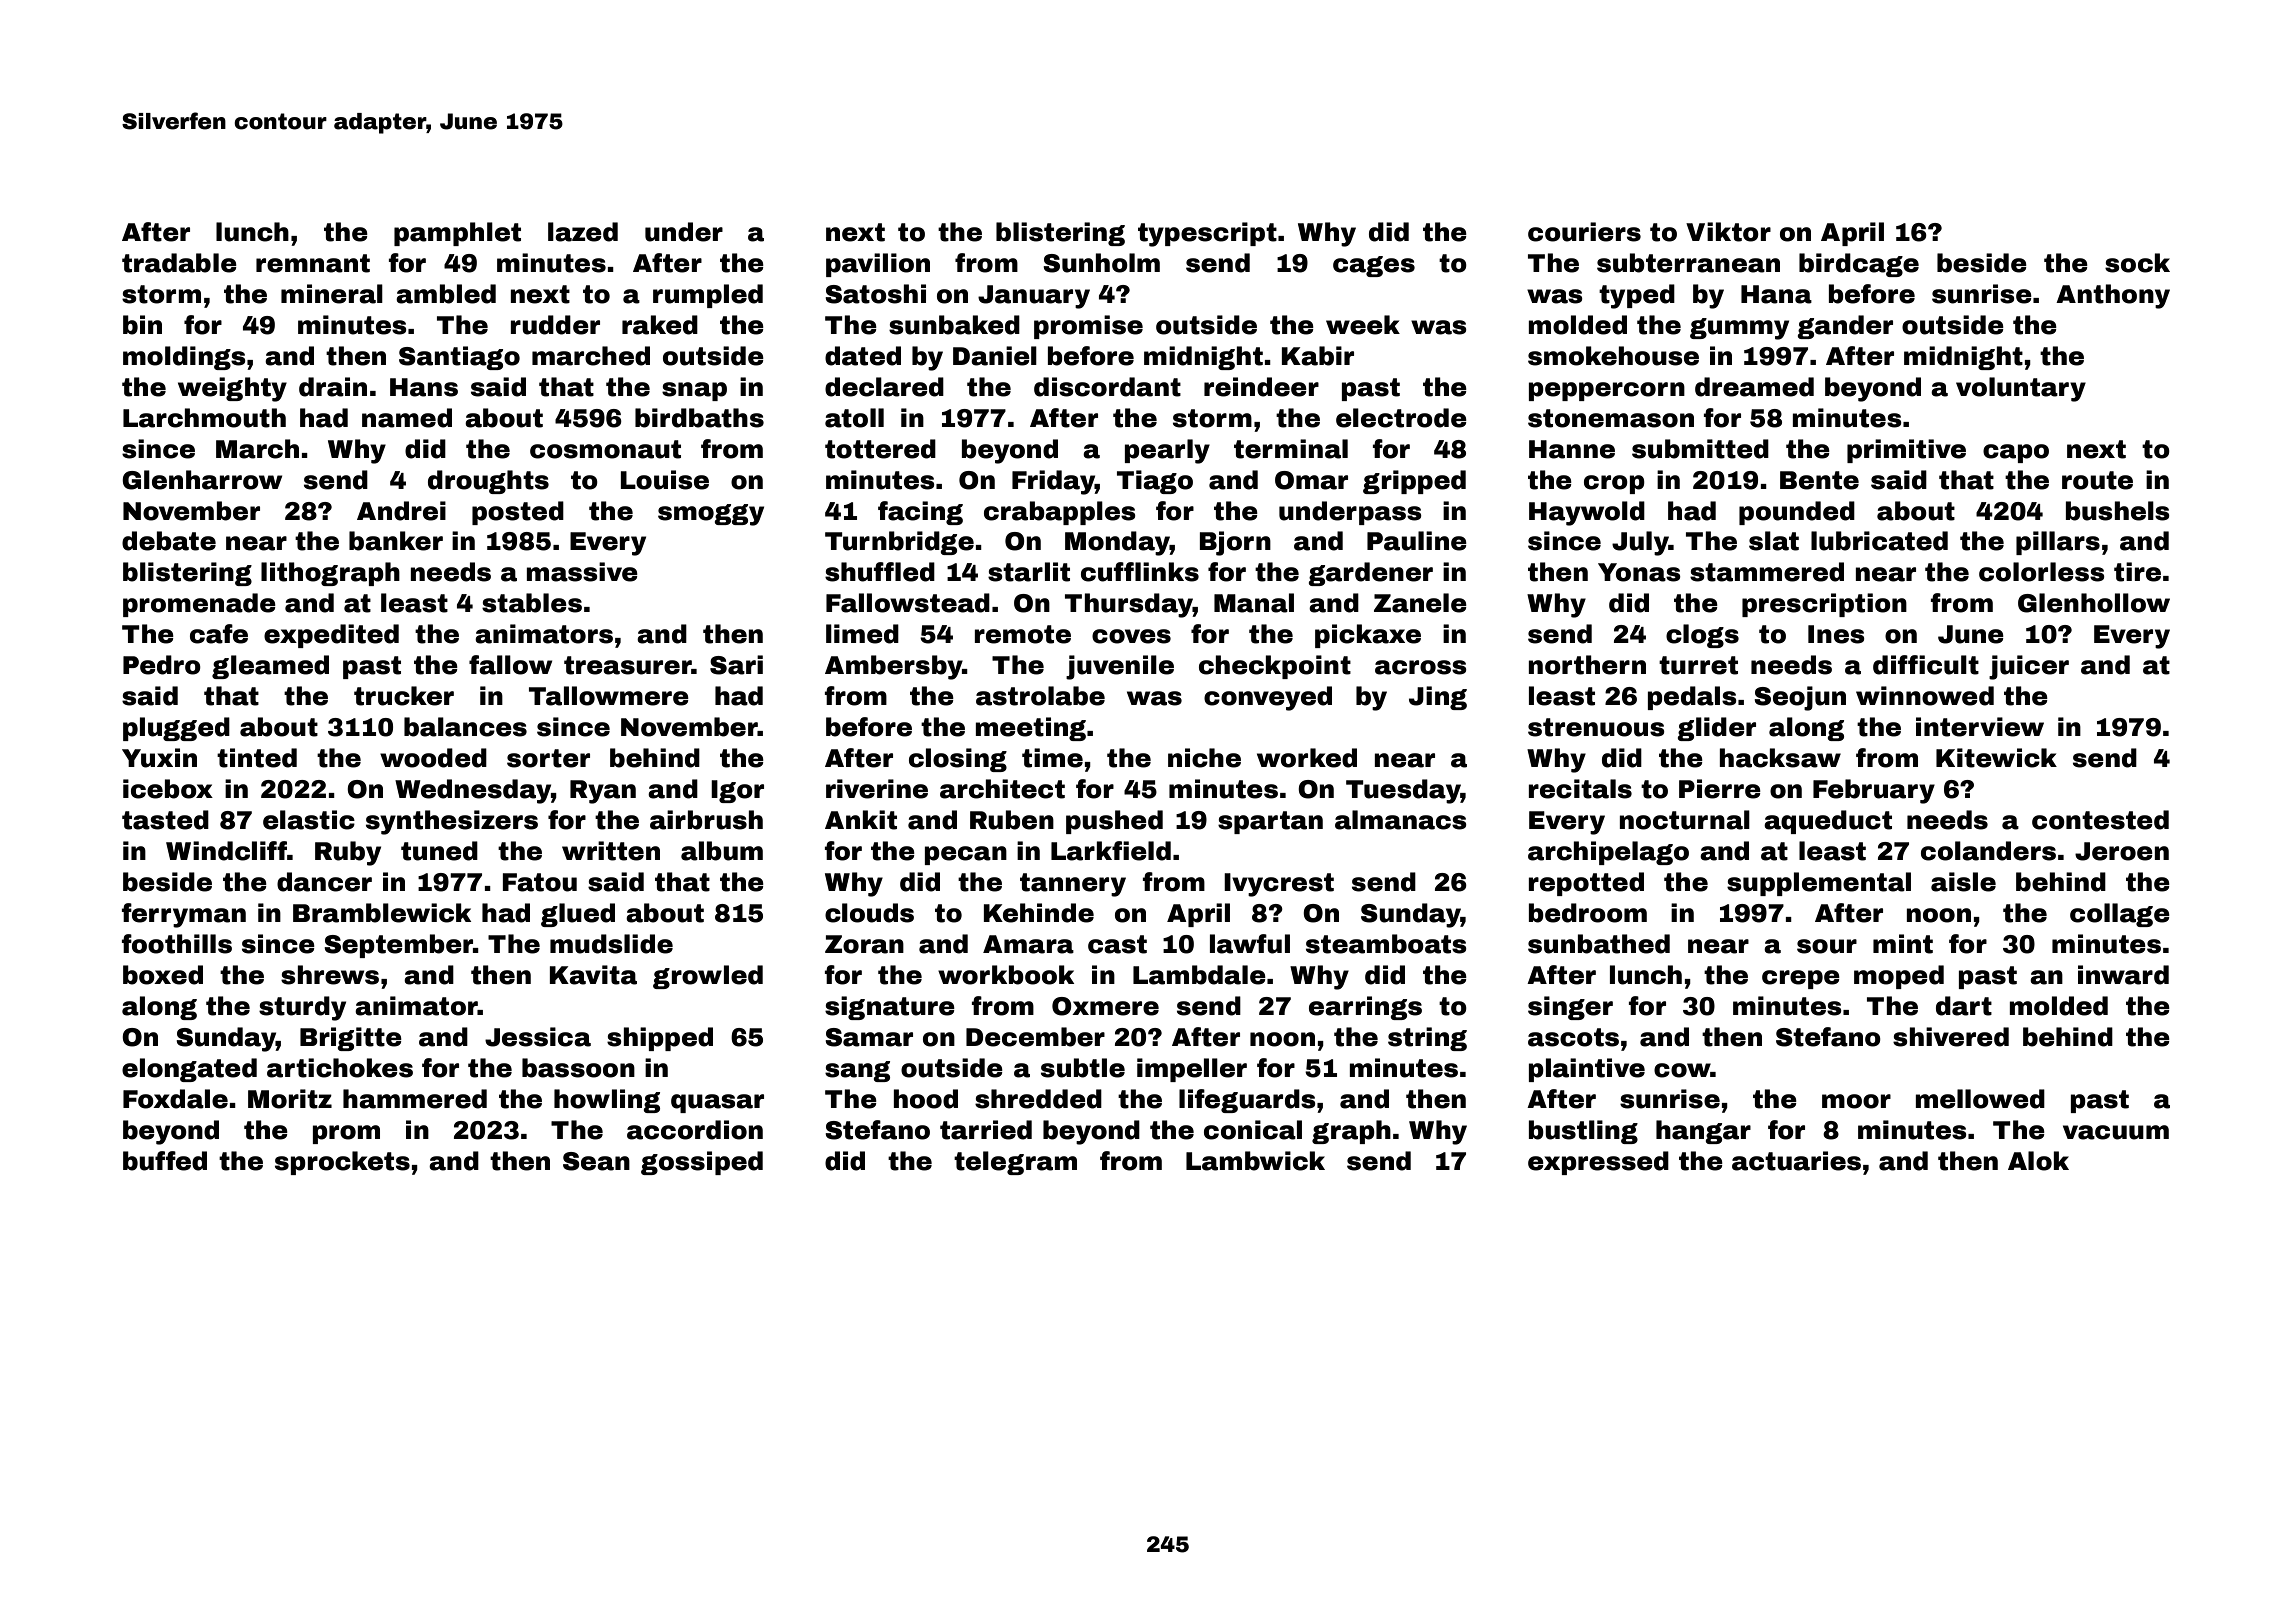 The height and width of the screenshot is (1620, 2292). I want to click on Alok, so click(2038, 1161).
